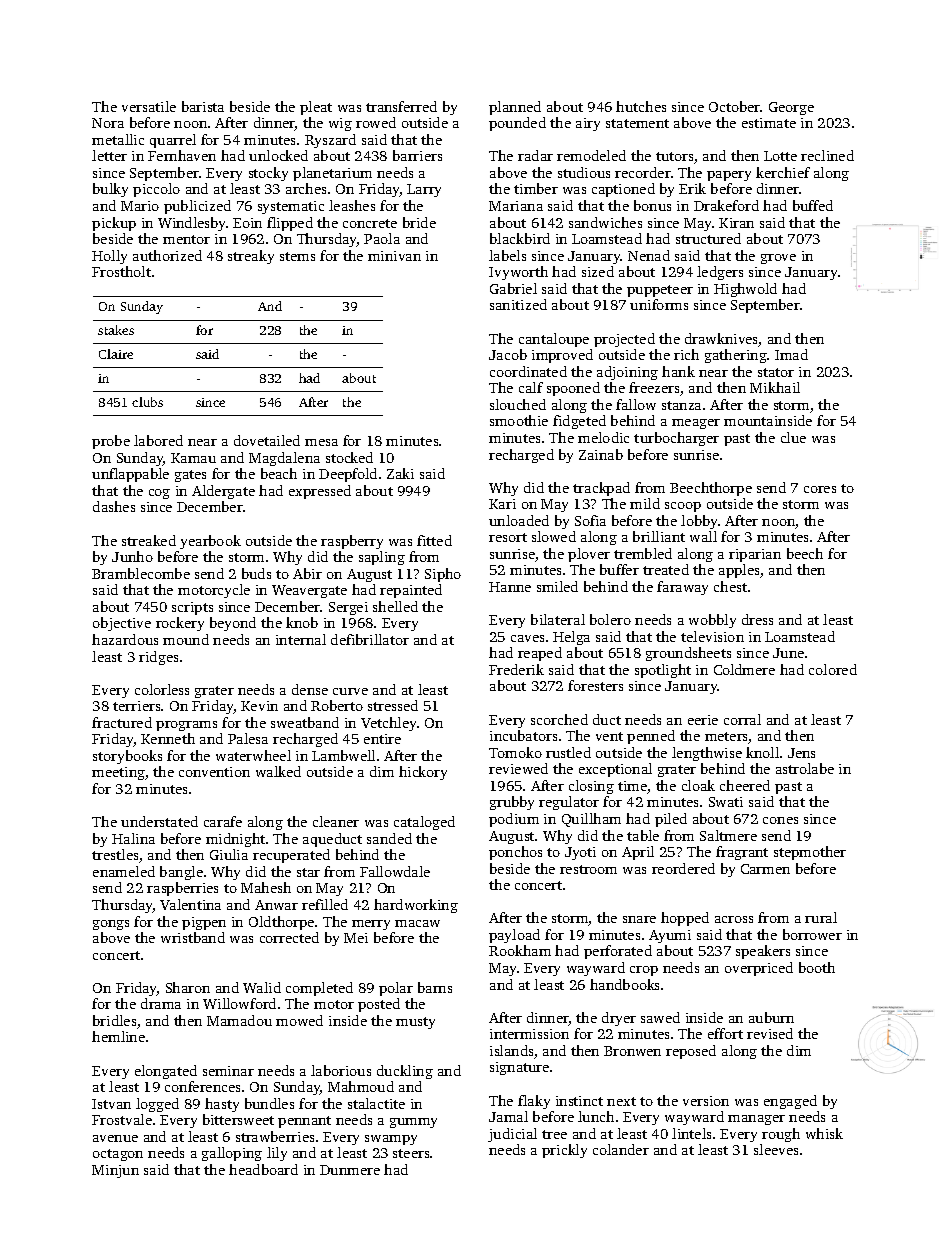  Describe the element at coordinates (791, 108) in the page. I see `George` at that location.
